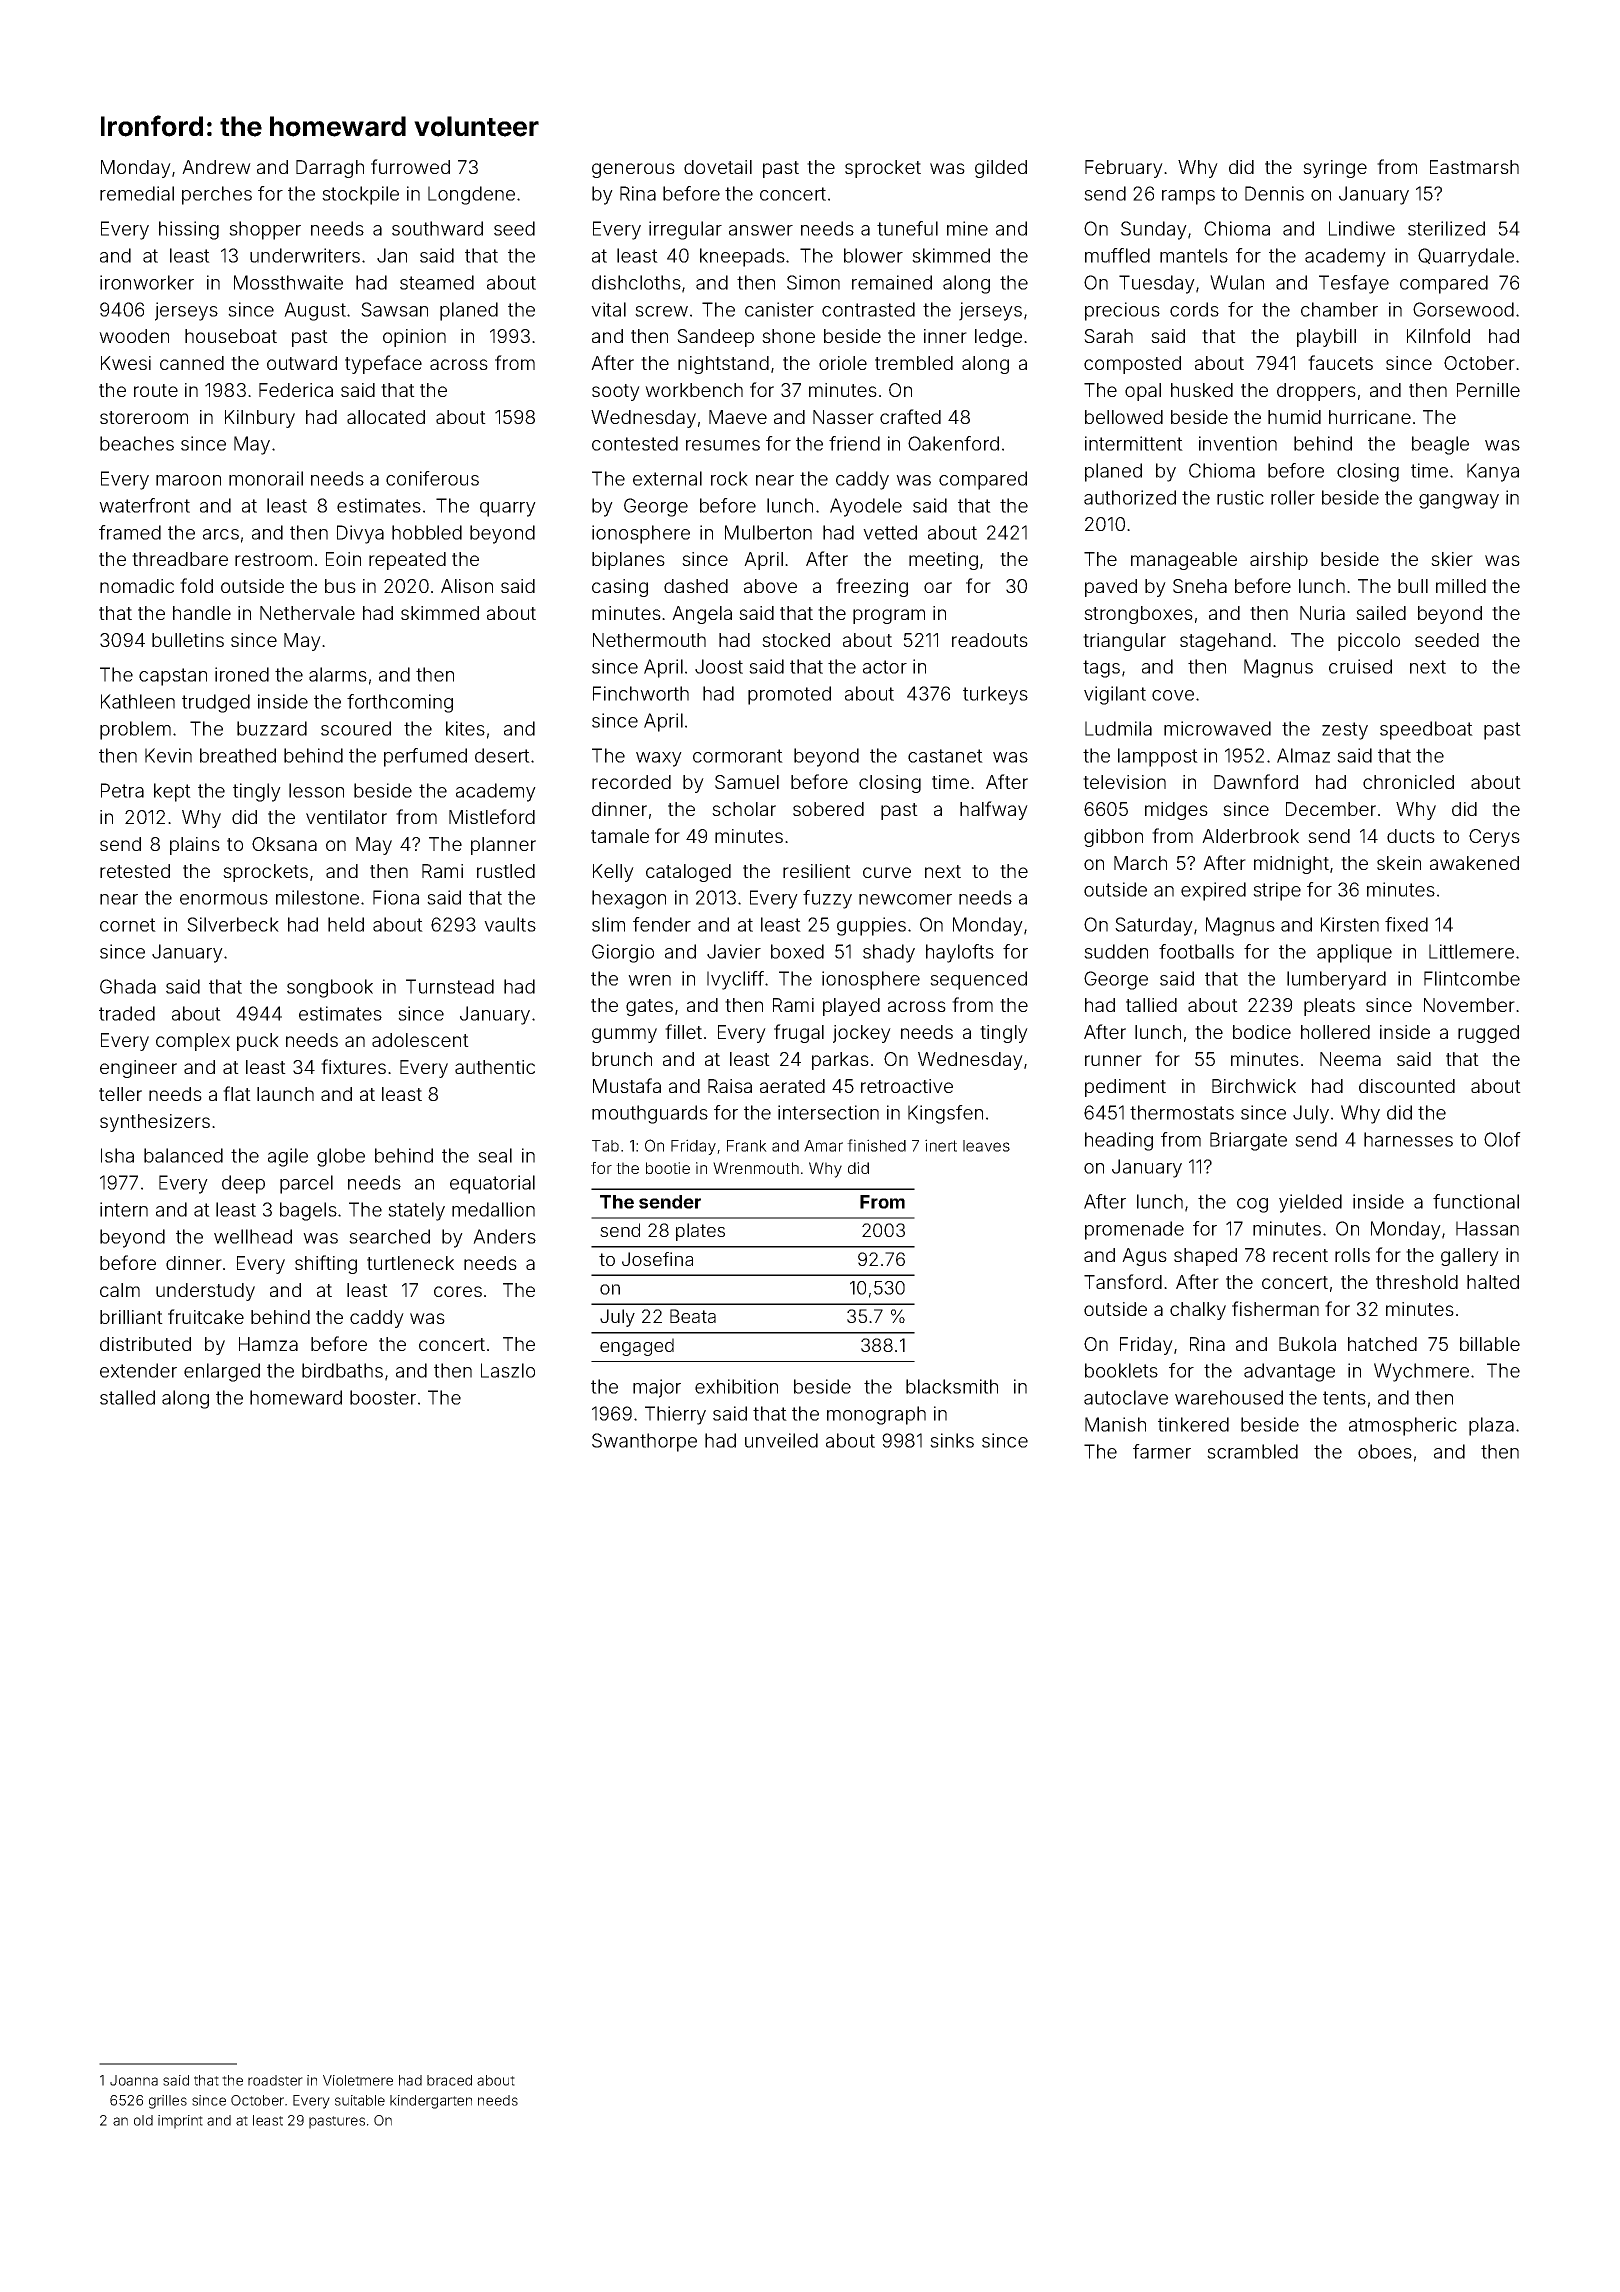 This screenshot has height=2292, width=1620. I want to click on retested, so click(135, 871).
